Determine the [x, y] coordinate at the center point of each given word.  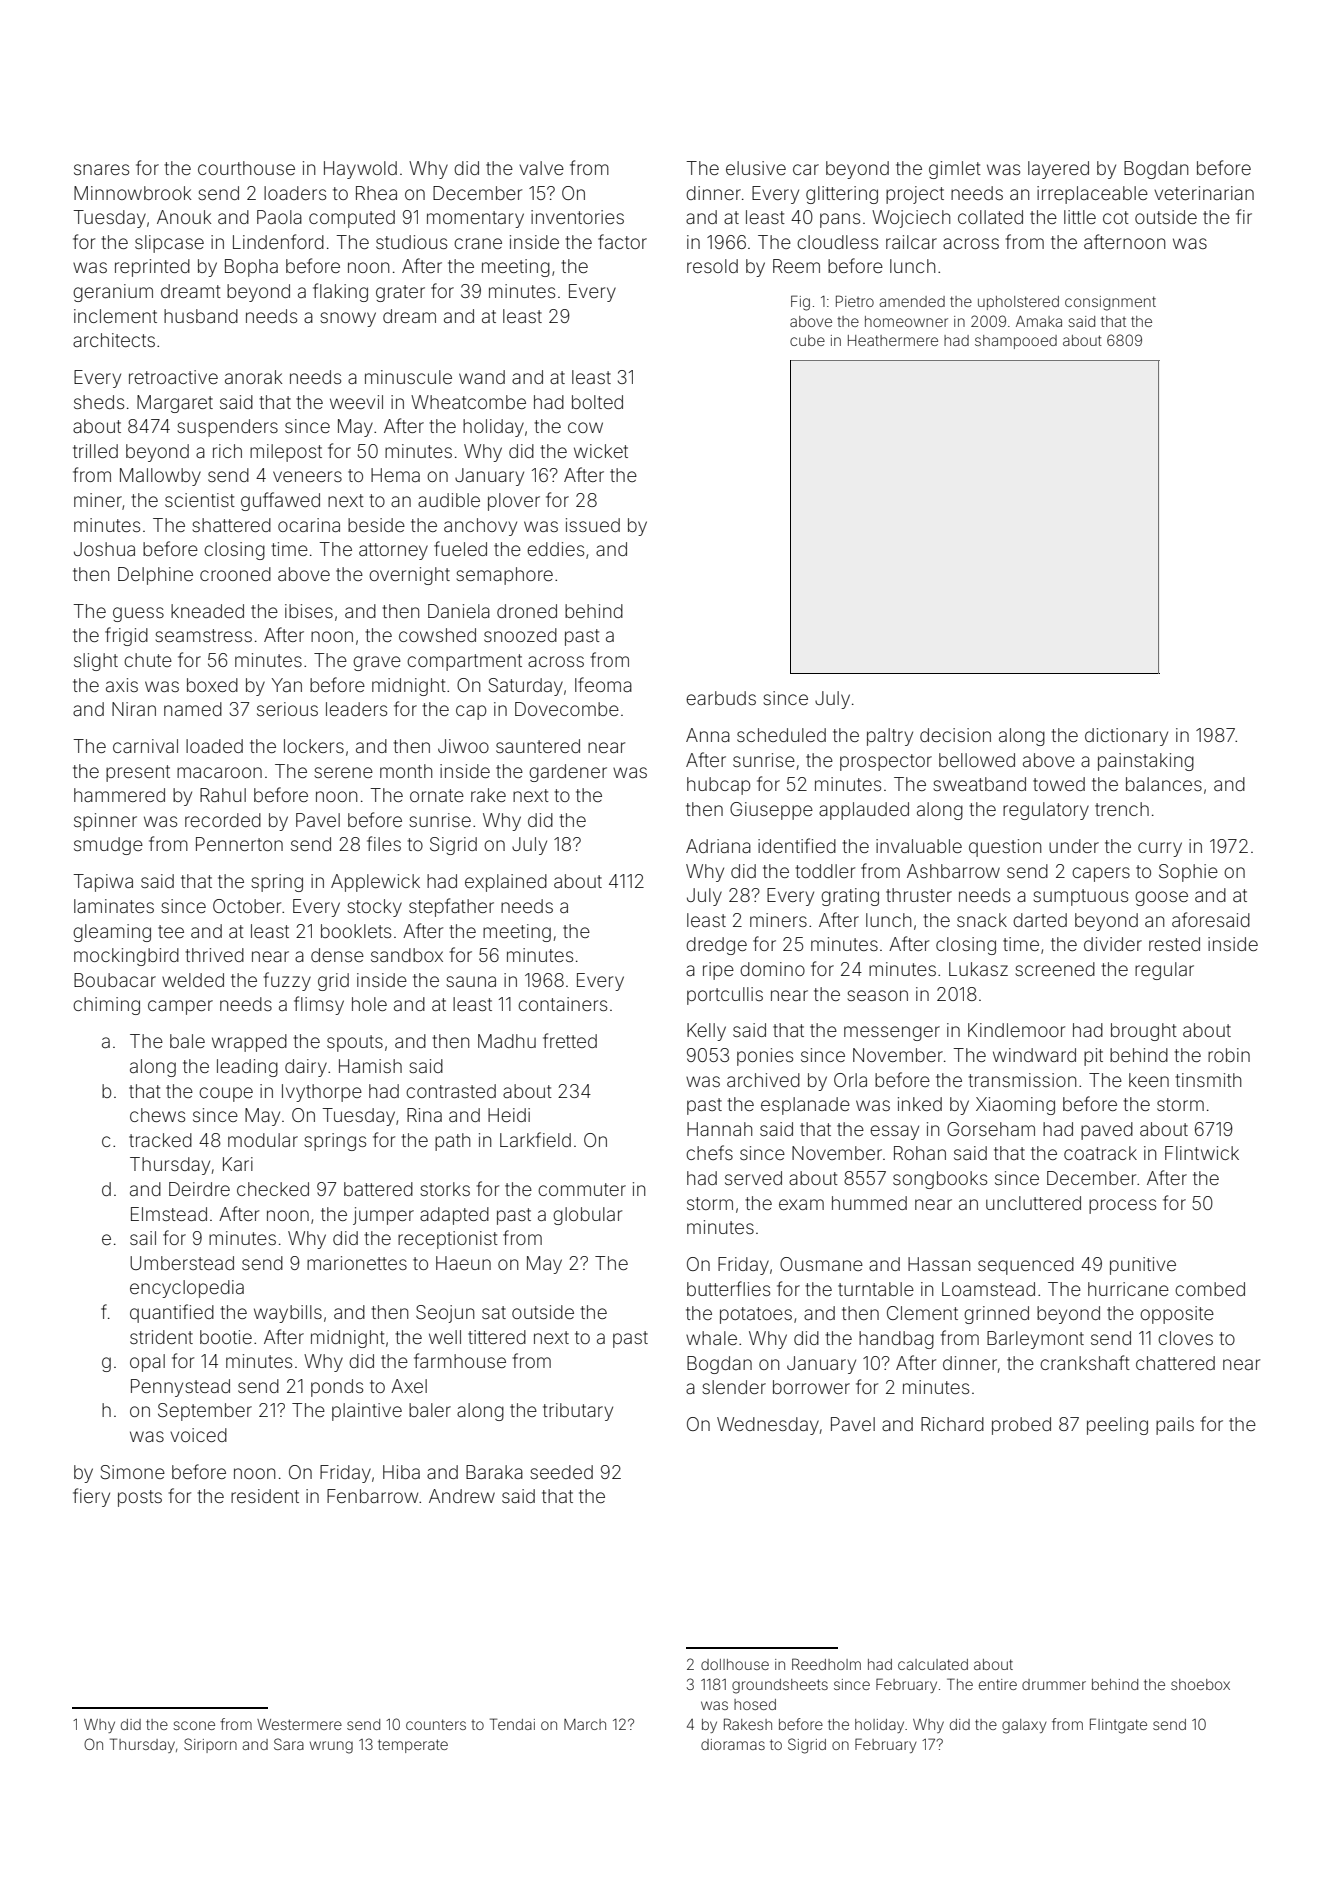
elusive [756, 168]
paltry [890, 737]
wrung [331, 1747]
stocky [375, 908]
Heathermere [893, 340]
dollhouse [735, 1664]
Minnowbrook [132, 193]
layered [1058, 170]
